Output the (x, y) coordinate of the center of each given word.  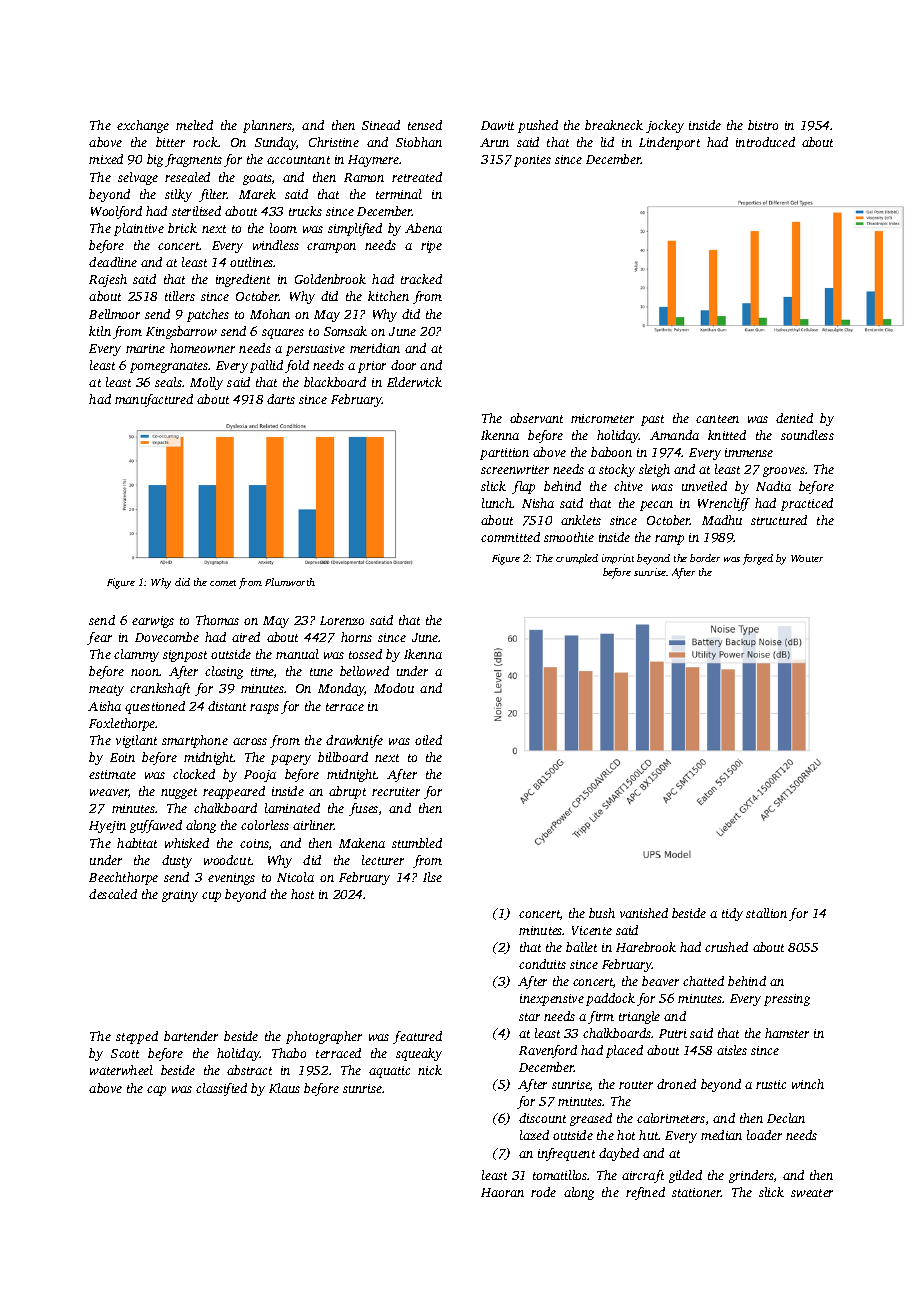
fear (99, 638)
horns (356, 637)
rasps (264, 709)
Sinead (381, 125)
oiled (428, 740)
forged (758, 559)
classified (221, 1089)
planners (267, 126)
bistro (763, 125)
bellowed (364, 671)
